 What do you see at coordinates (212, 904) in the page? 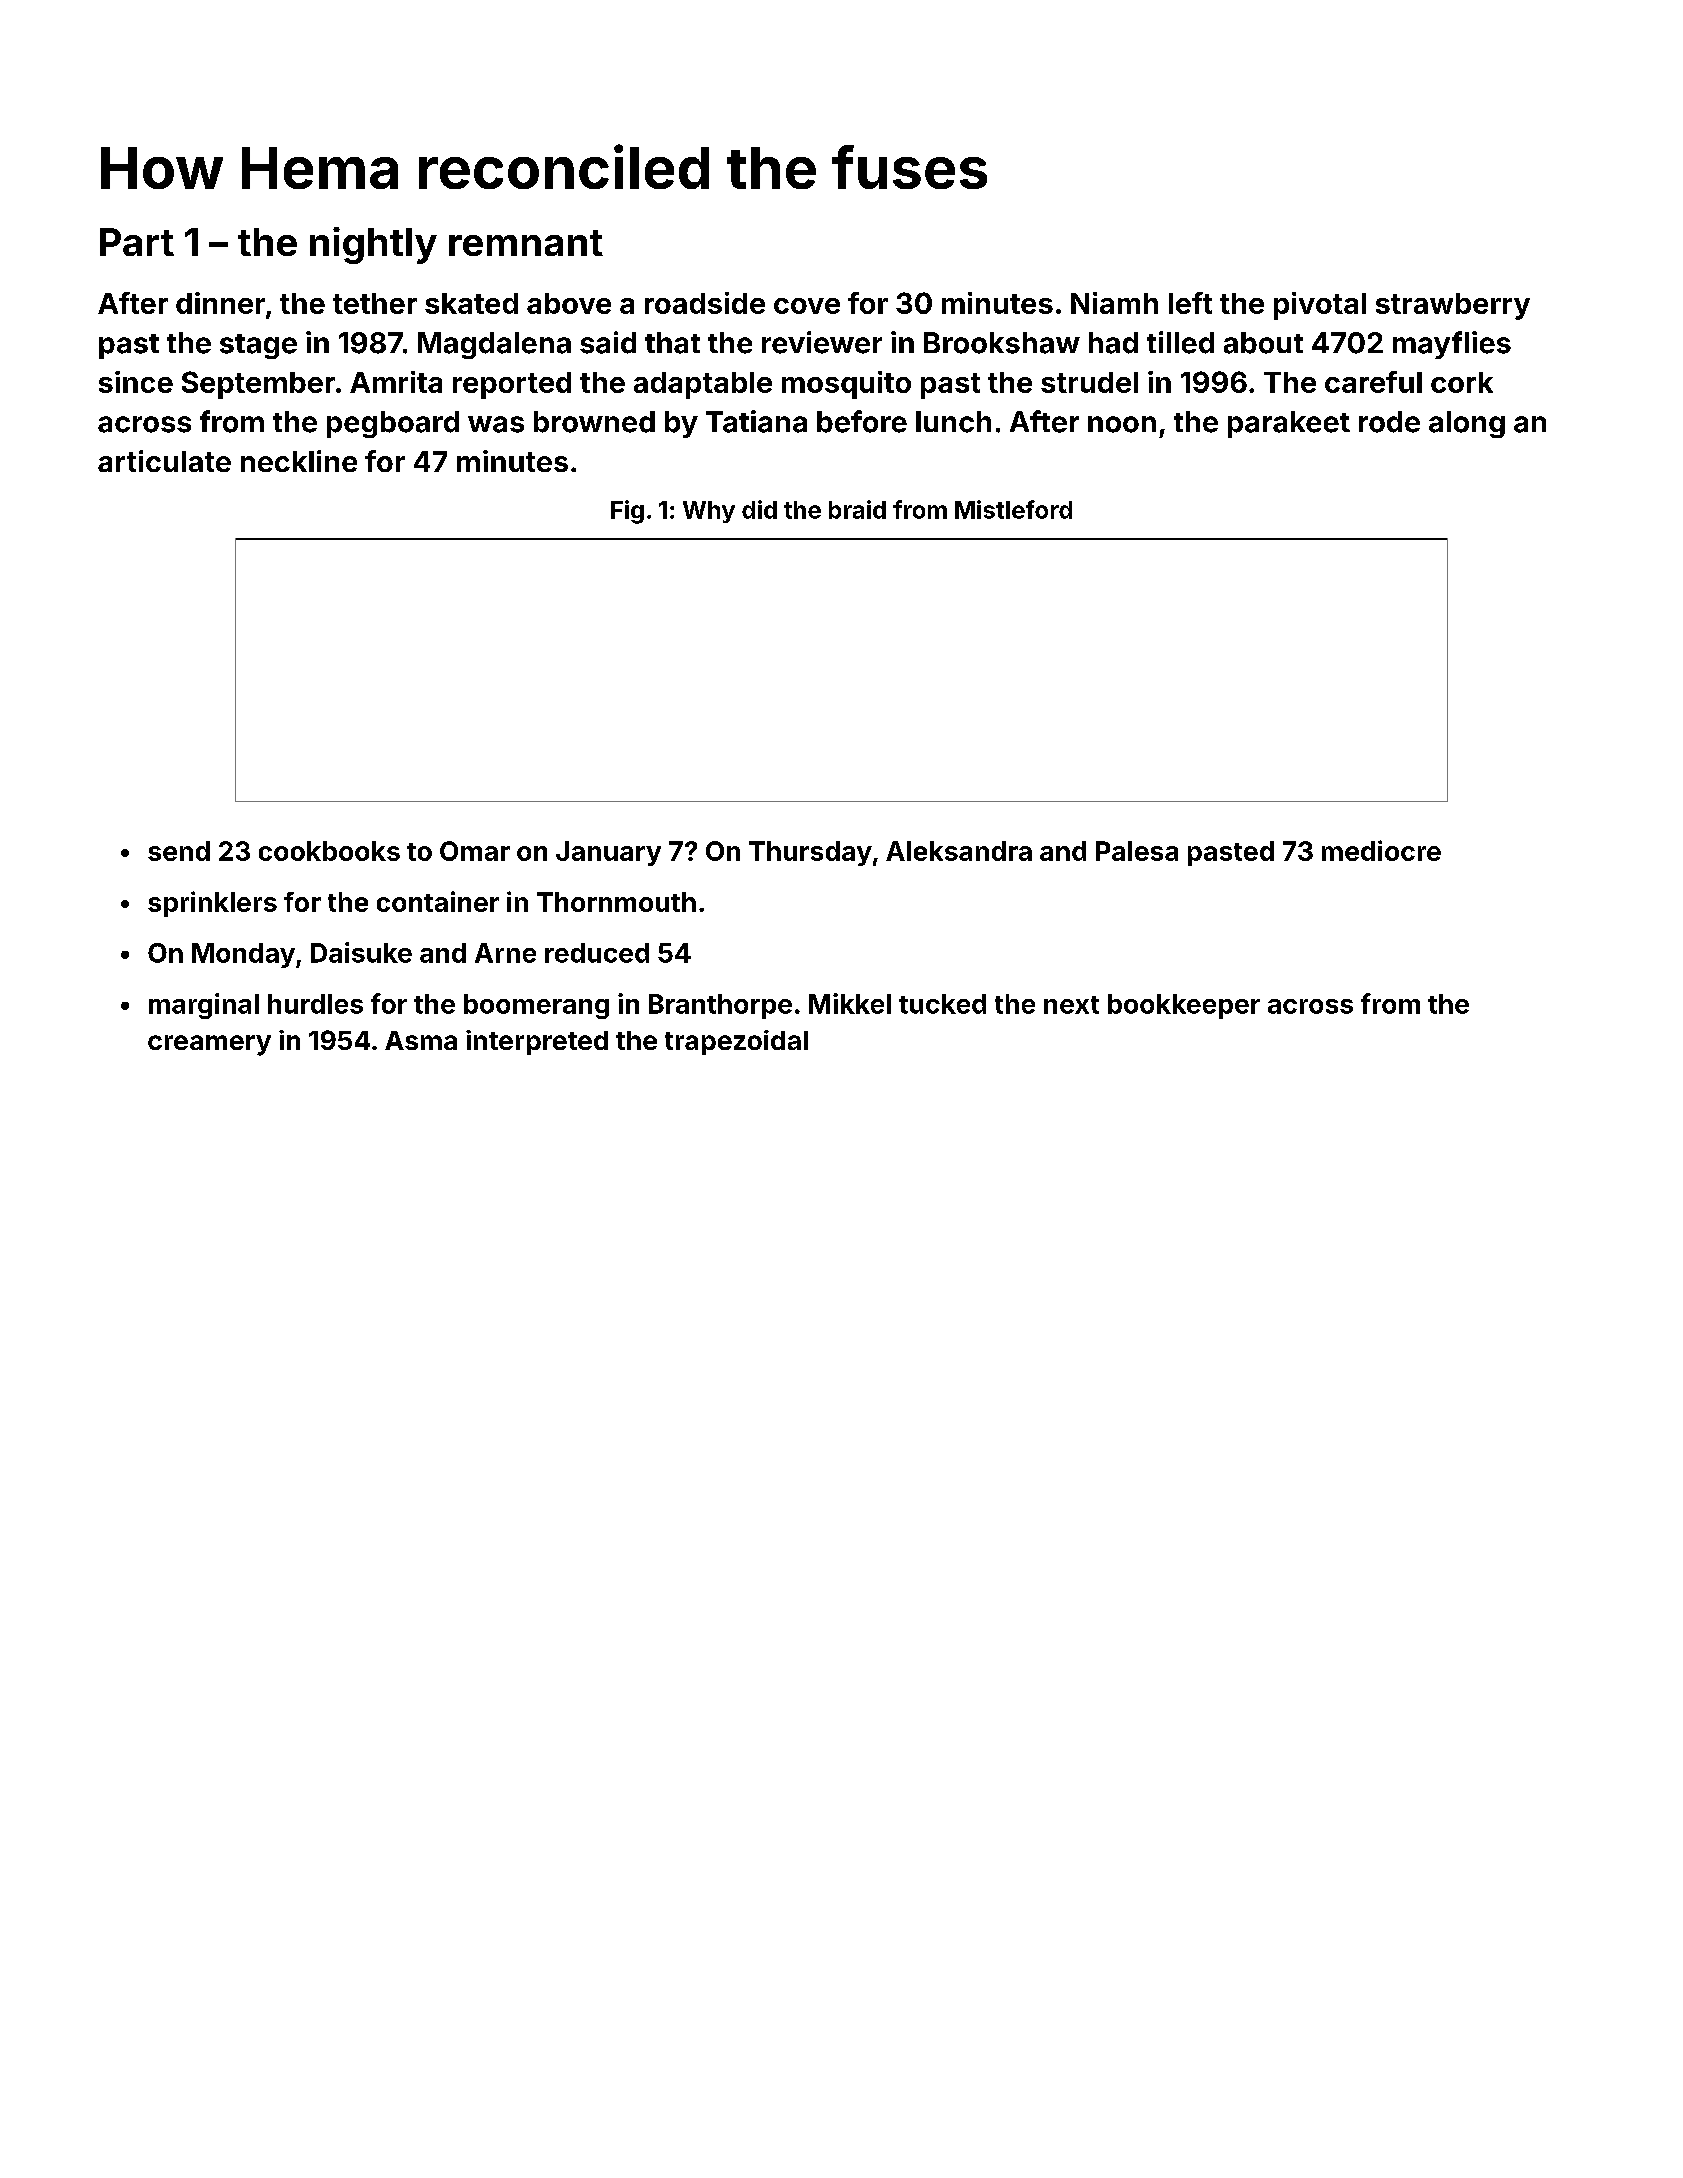
I see `sprinklers` at bounding box center [212, 904].
